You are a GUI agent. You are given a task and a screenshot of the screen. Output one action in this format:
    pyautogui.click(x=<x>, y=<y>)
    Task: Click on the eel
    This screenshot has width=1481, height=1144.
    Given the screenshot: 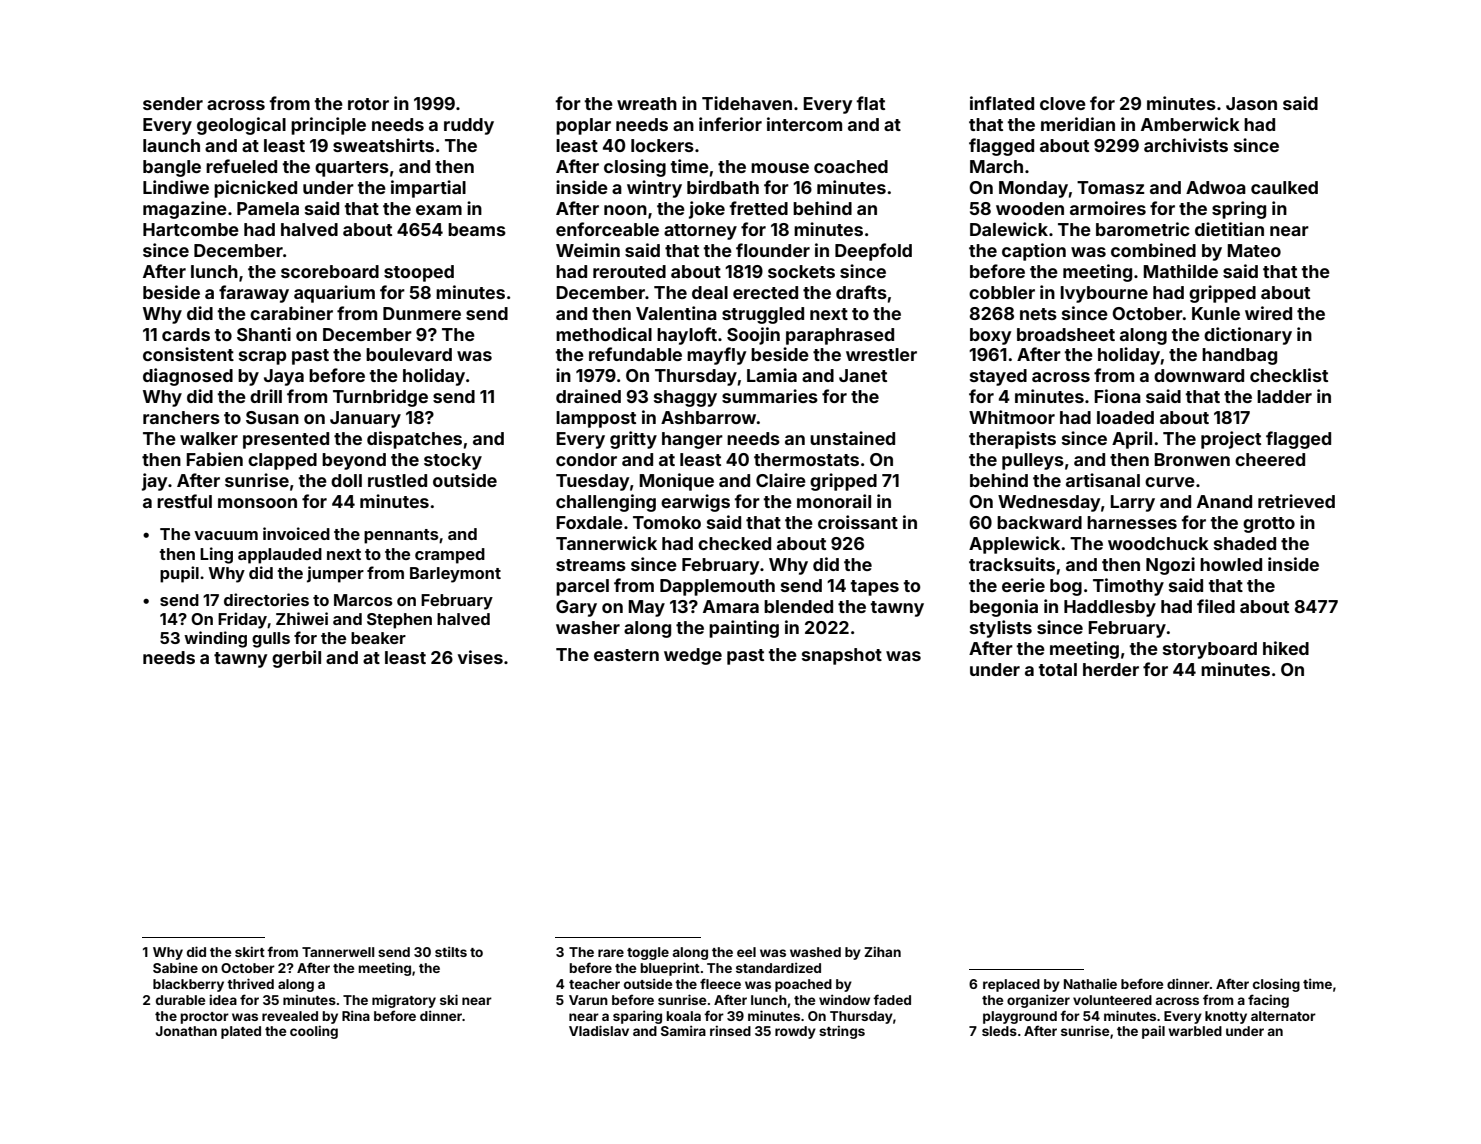 What is the action you would take?
    pyautogui.click(x=746, y=952)
